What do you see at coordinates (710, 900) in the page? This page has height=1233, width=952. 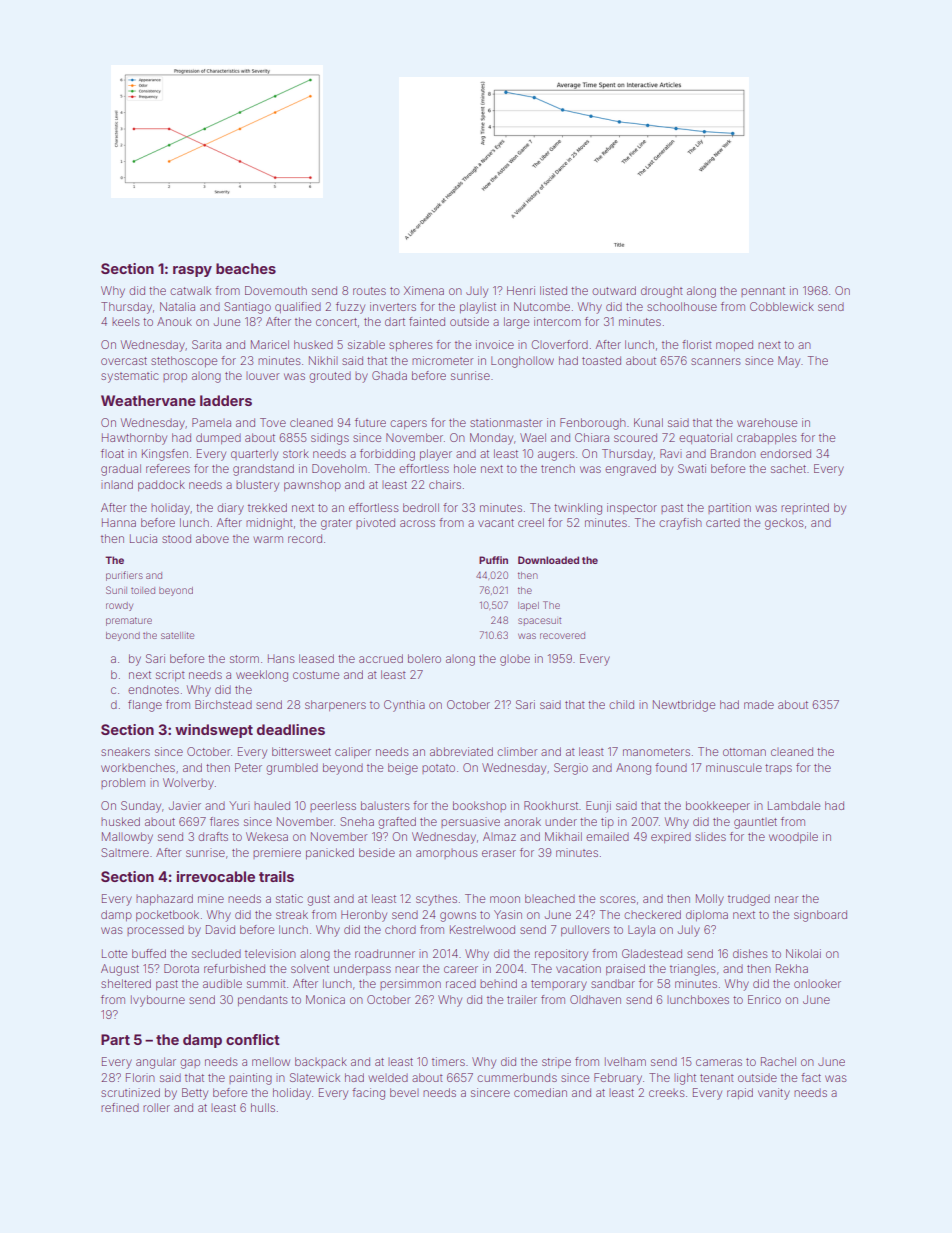 I see `Molly` at bounding box center [710, 900].
